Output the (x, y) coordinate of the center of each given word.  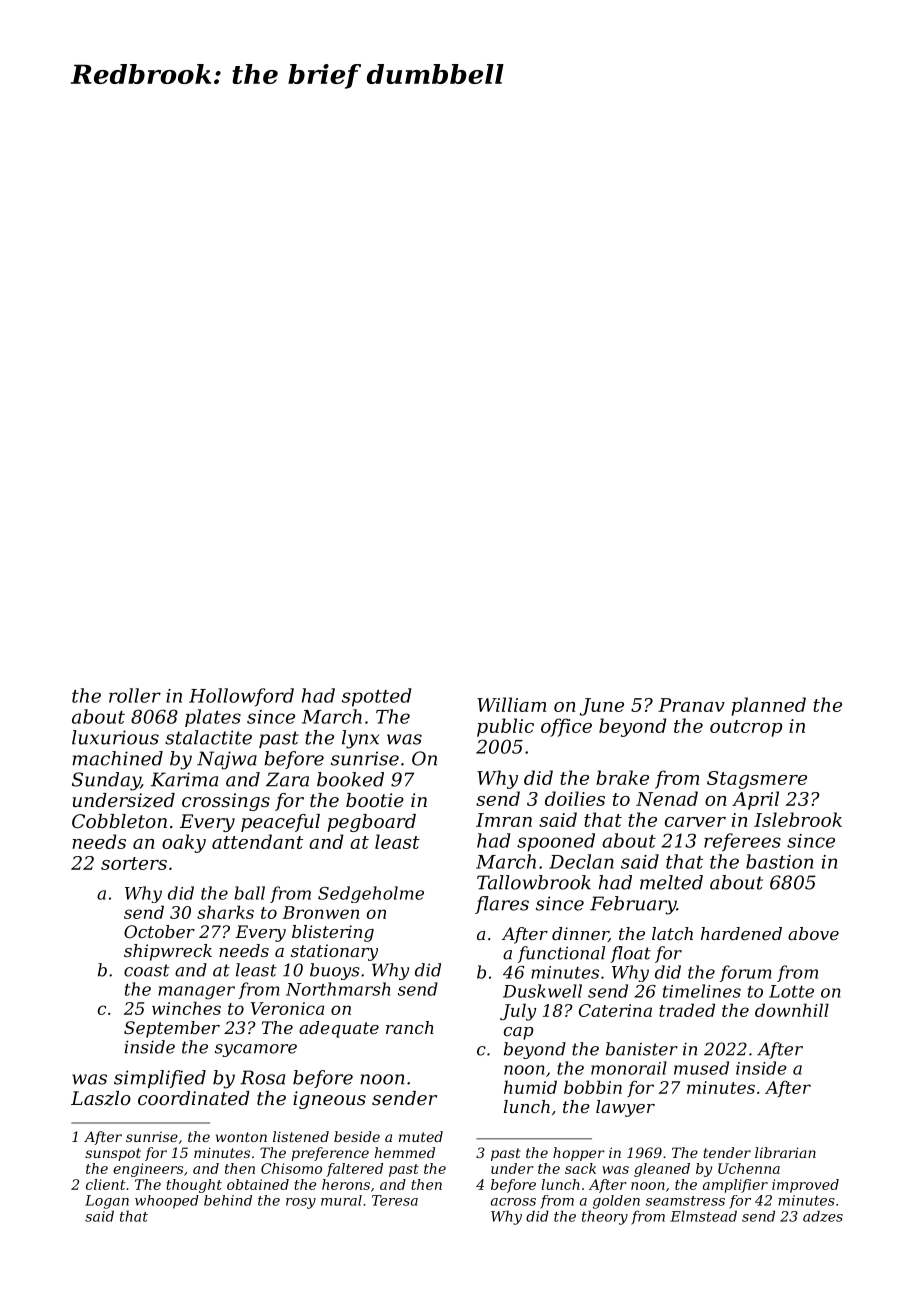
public (505, 727)
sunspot (113, 1154)
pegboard (371, 823)
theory (605, 1217)
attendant (257, 841)
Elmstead (703, 1216)
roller (135, 695)
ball (249, 893)
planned (769, 706)
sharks (225, 912)
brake (622, 777)
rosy (301, 1203)
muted (421, 1136)
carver (695, 822)
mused (701, 1068)
